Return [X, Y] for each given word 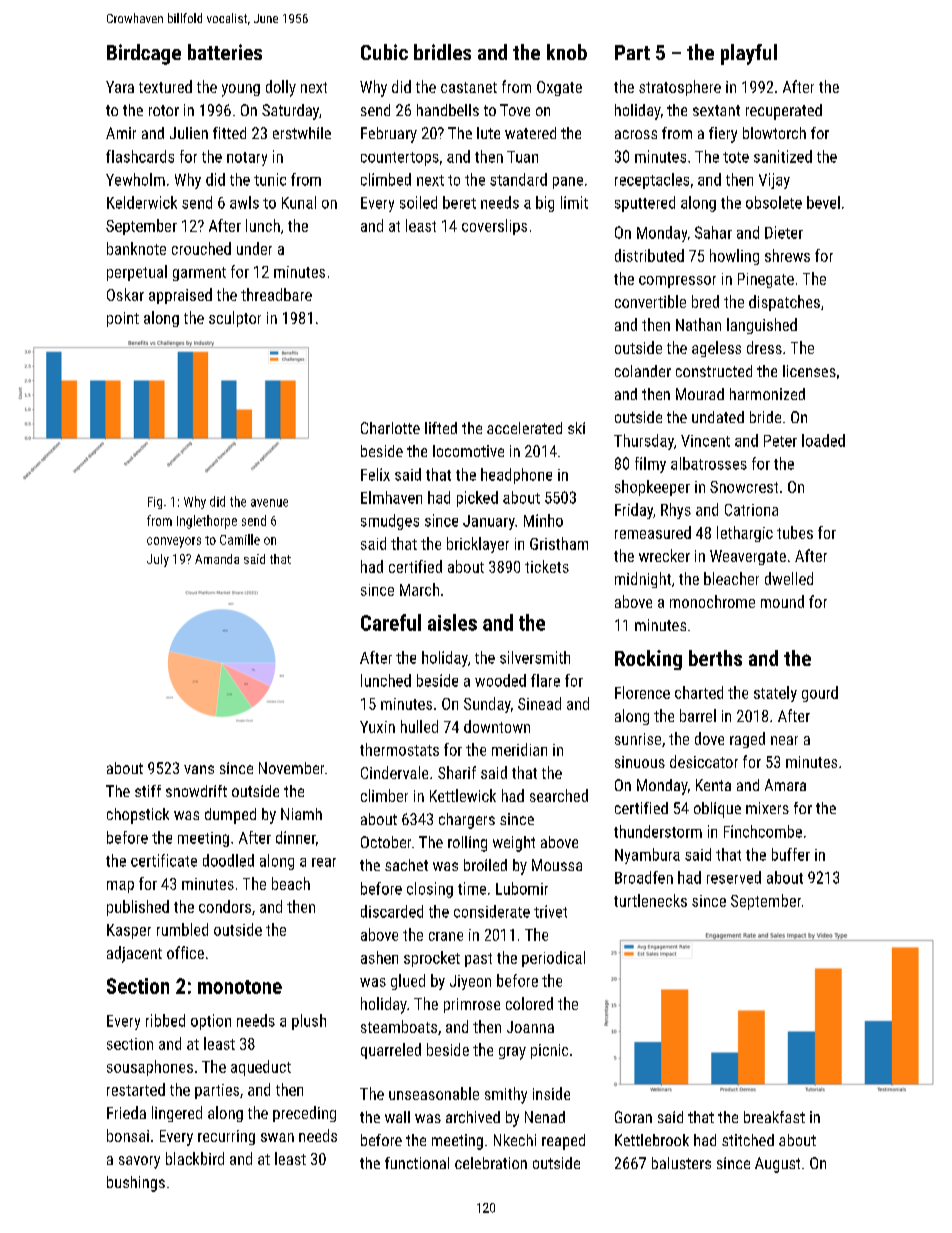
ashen [379, 957]
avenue [269, 503]
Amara [785, 785]
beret [459, 202]
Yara [120, 87]
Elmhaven [391, 497]
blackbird [195, 1158]
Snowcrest [744, 487]
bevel [823, 202]
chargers [467, 821]
